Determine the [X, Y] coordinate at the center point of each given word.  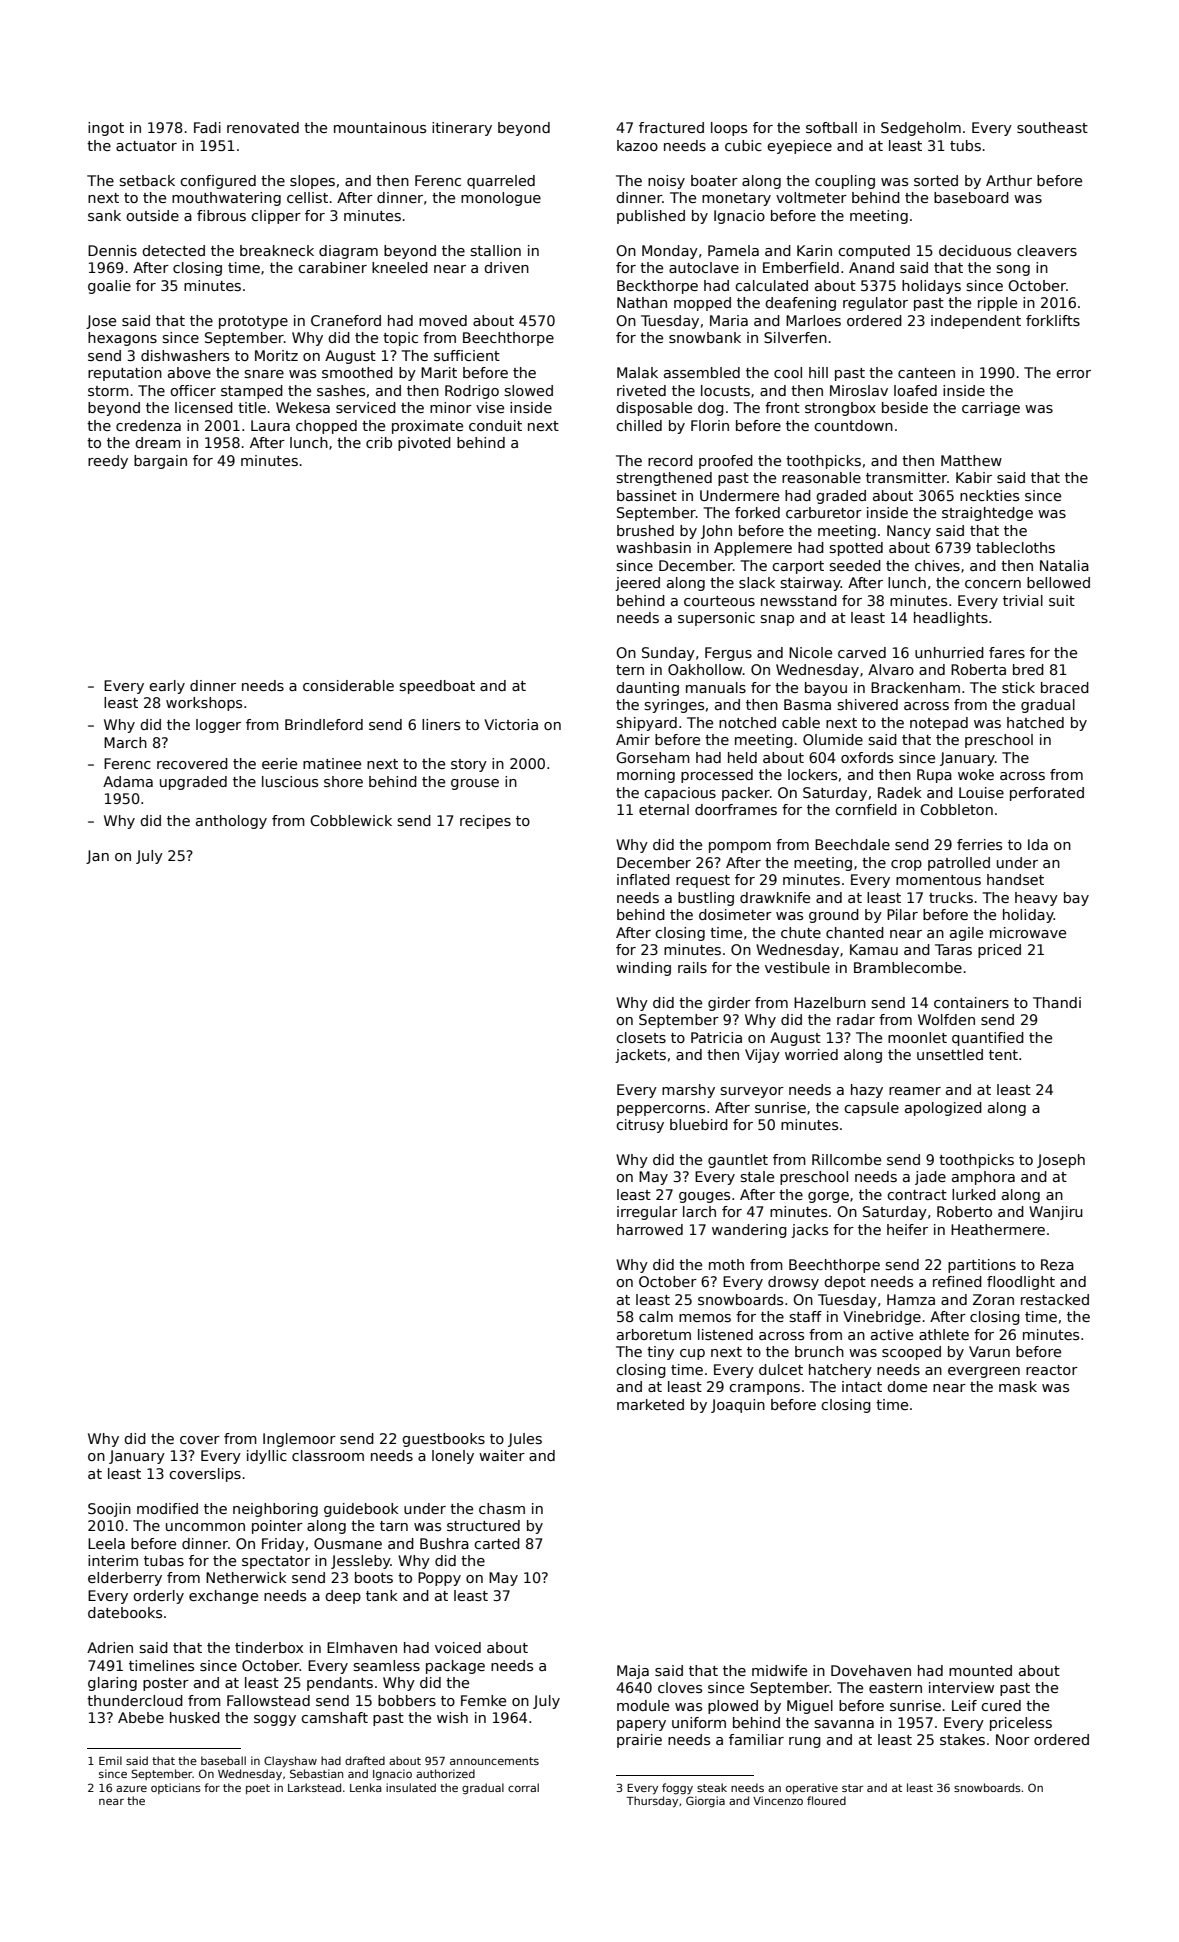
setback [147, 180]
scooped [911, 1353]
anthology [231, 822]
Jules [525, 1440]
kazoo [637, 145]
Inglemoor [299, 1440]
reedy [108, 462]
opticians [176, 1788]
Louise [981, 792]
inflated [643, 879]
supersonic [716, 619]
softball [831, 127]
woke [976, 774]
